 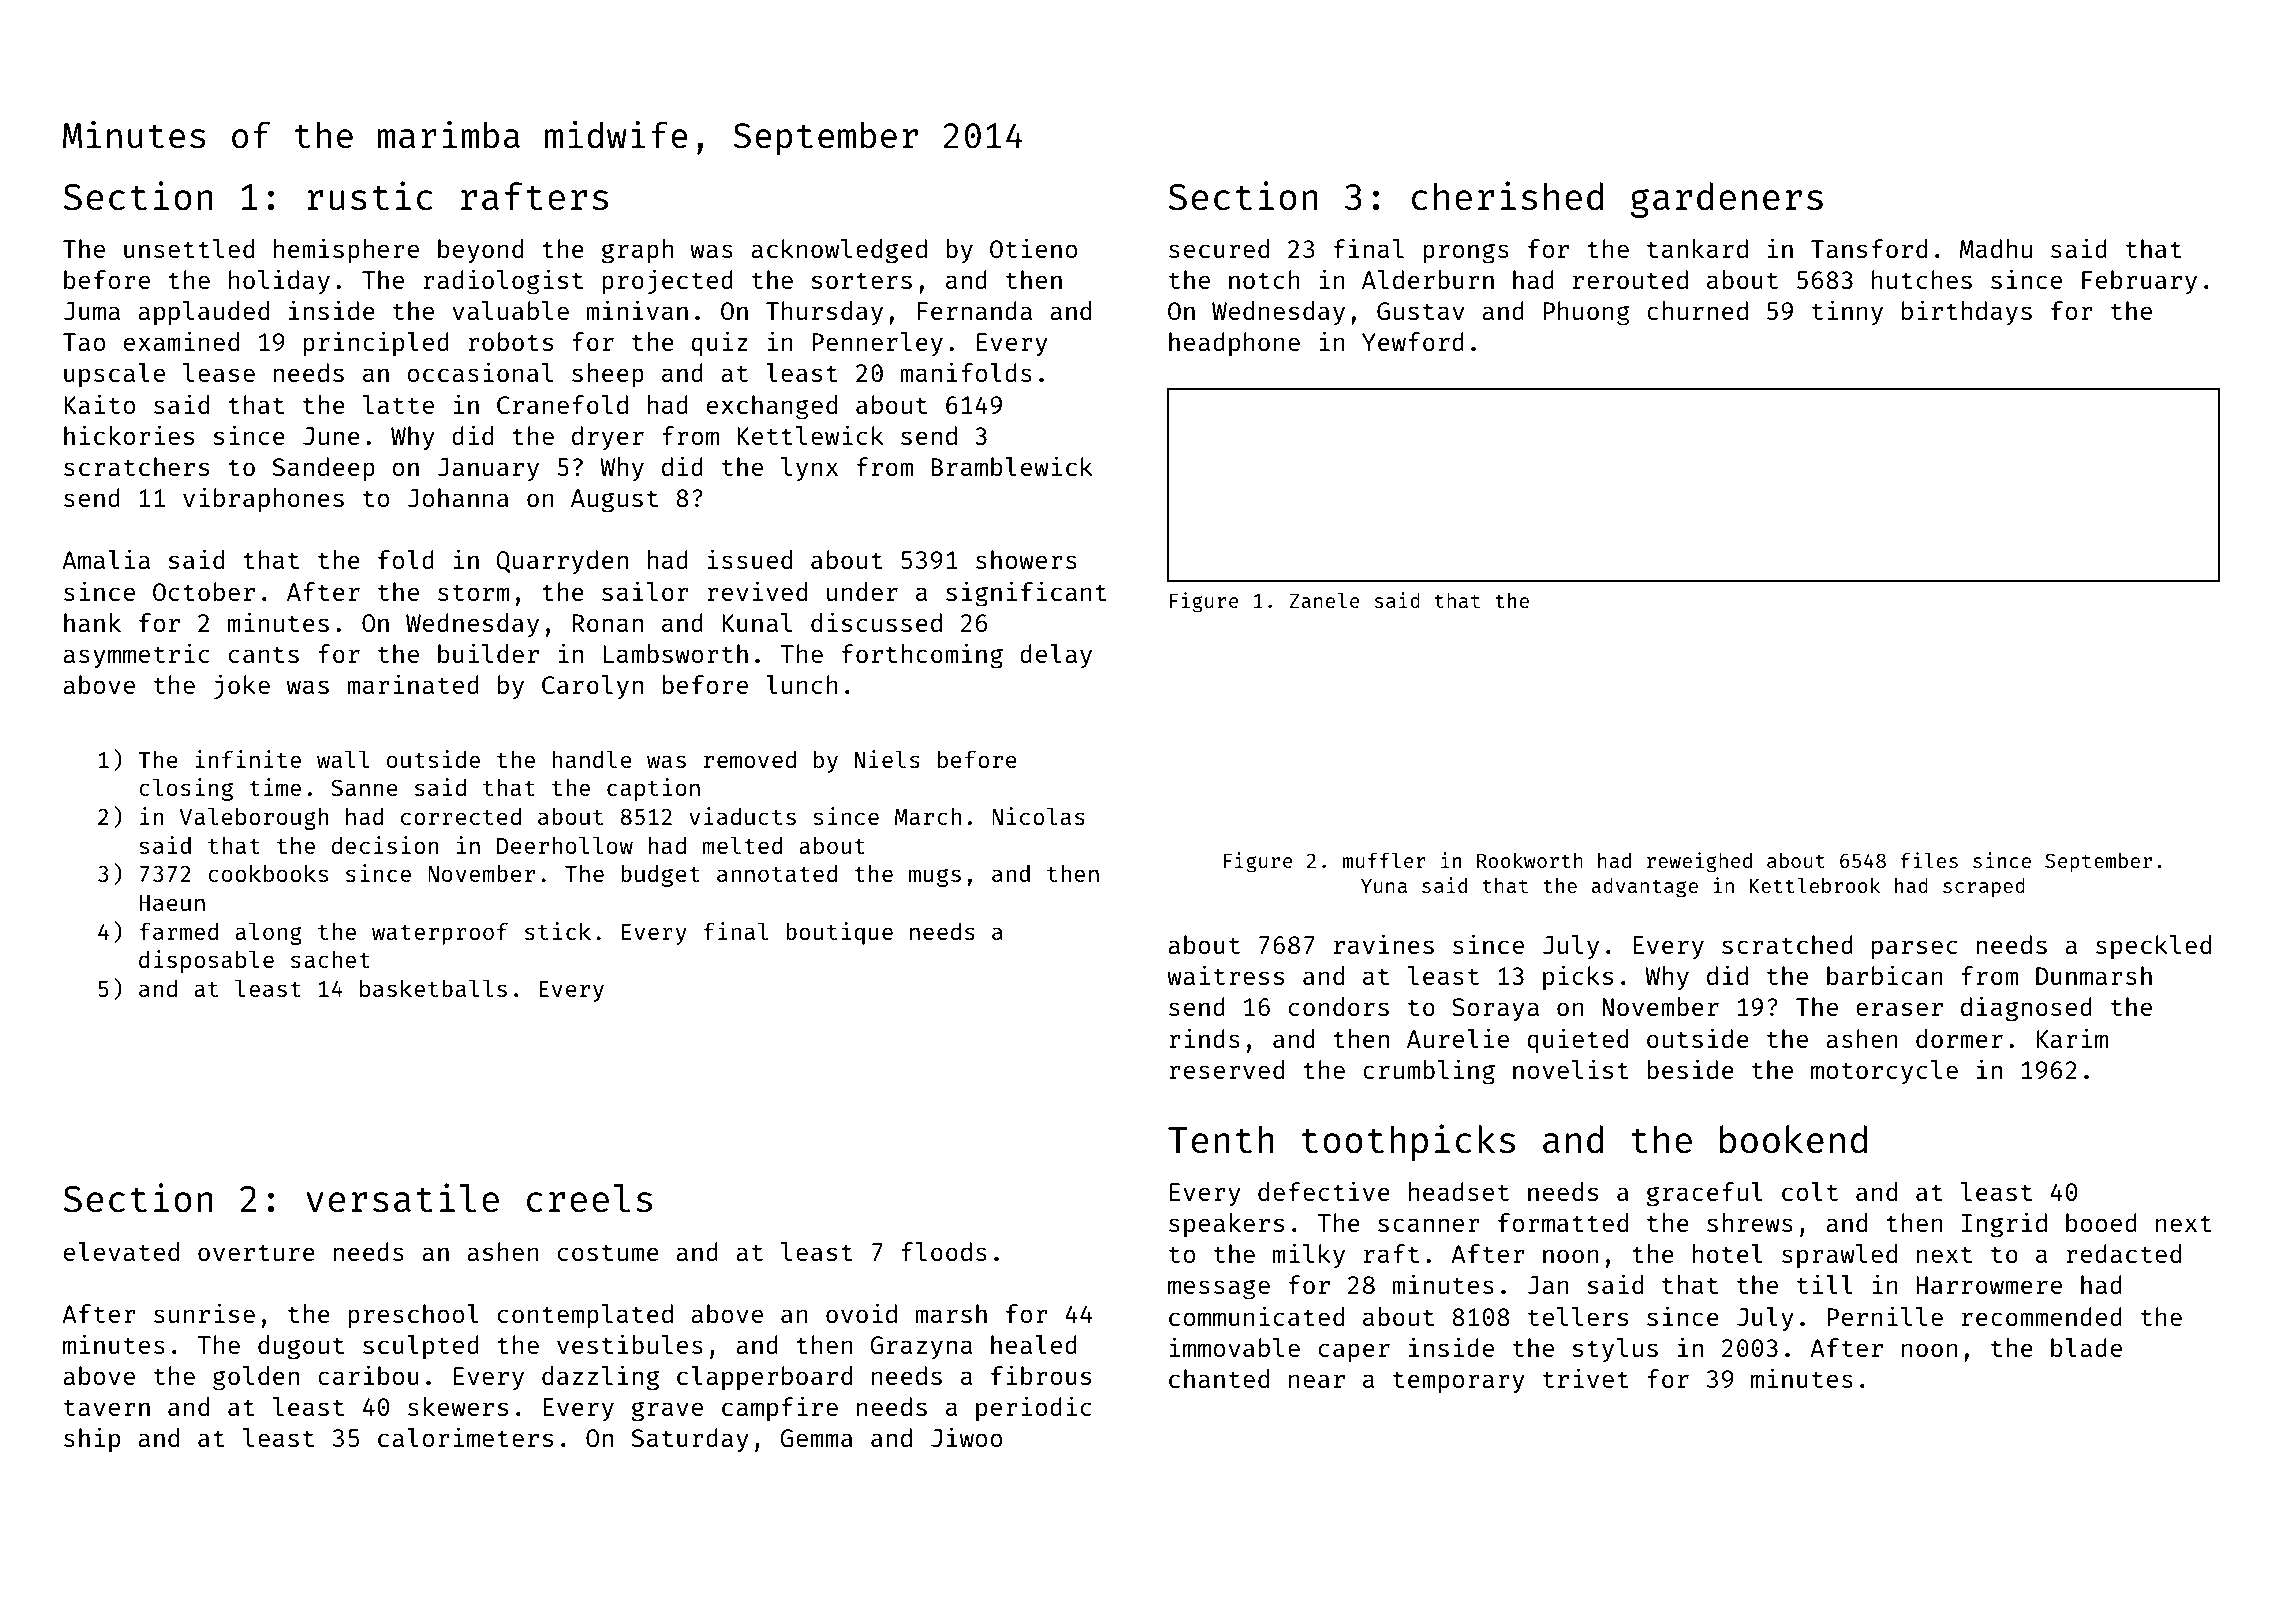 What do you see at coordinates (370, 196) in the page?
I see `rustic` at bounding box center [370, 196].
